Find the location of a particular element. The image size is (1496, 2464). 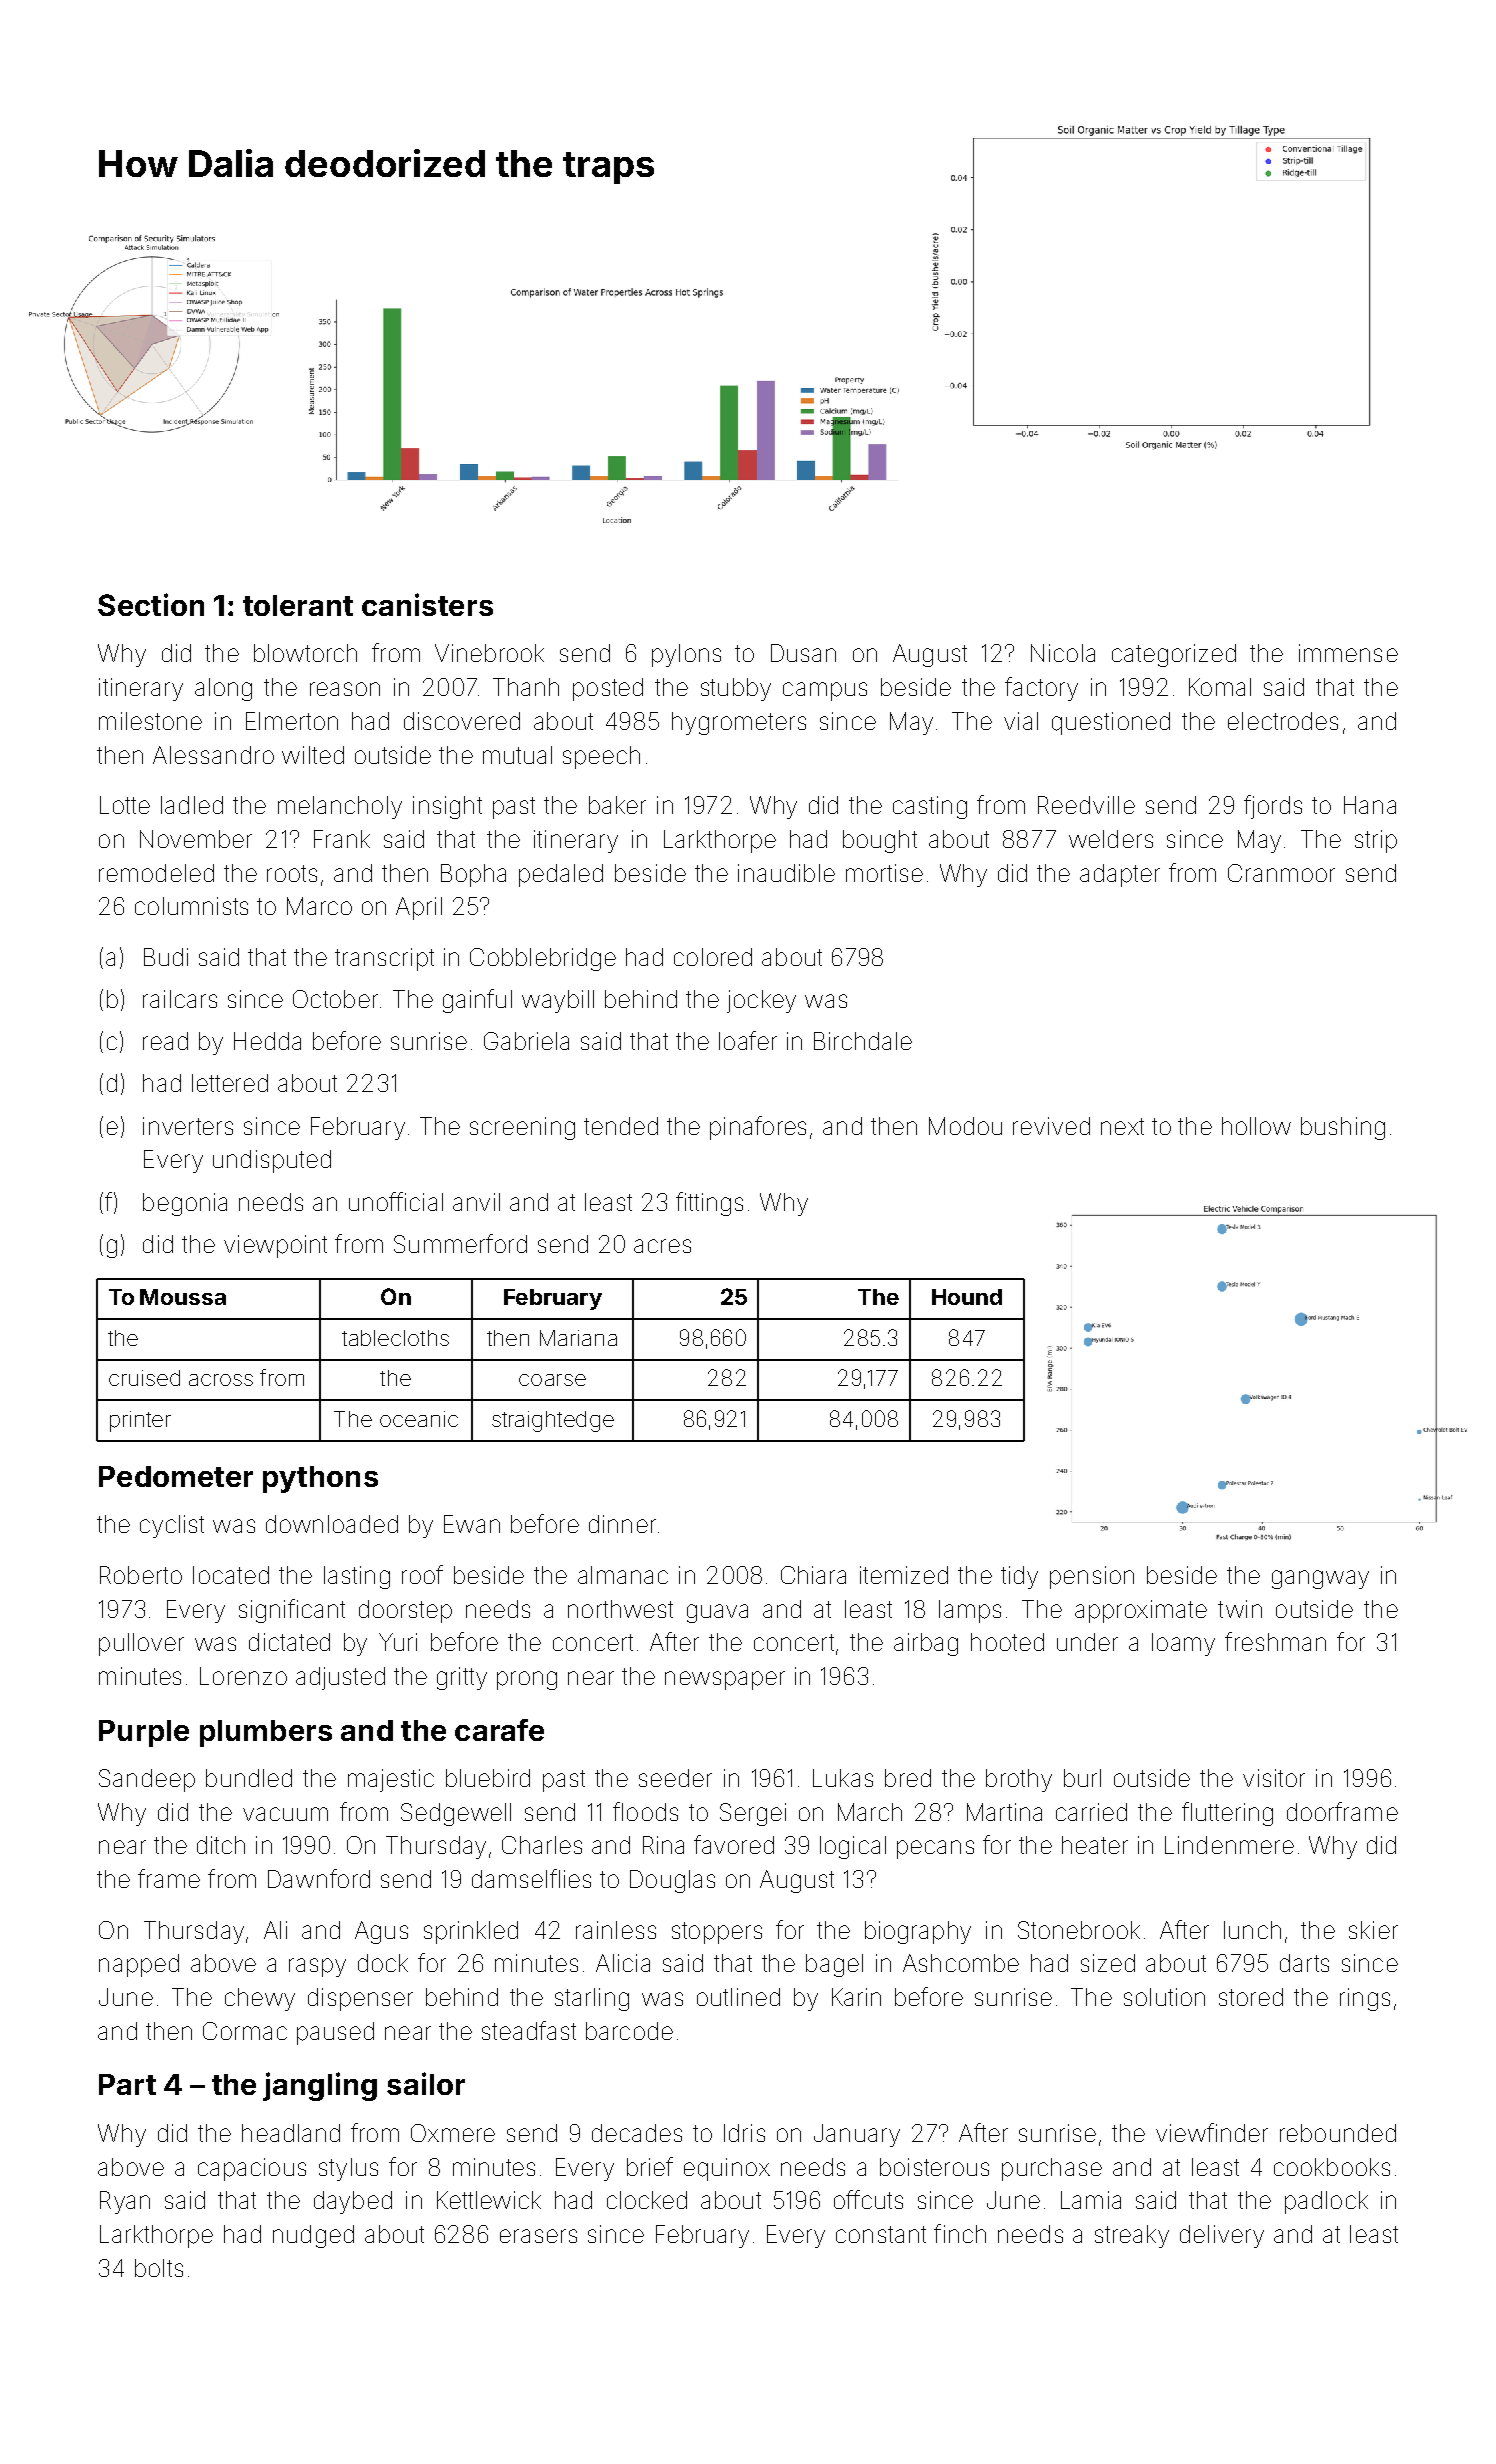

Elmerton is located at coordinates (292, 721).
